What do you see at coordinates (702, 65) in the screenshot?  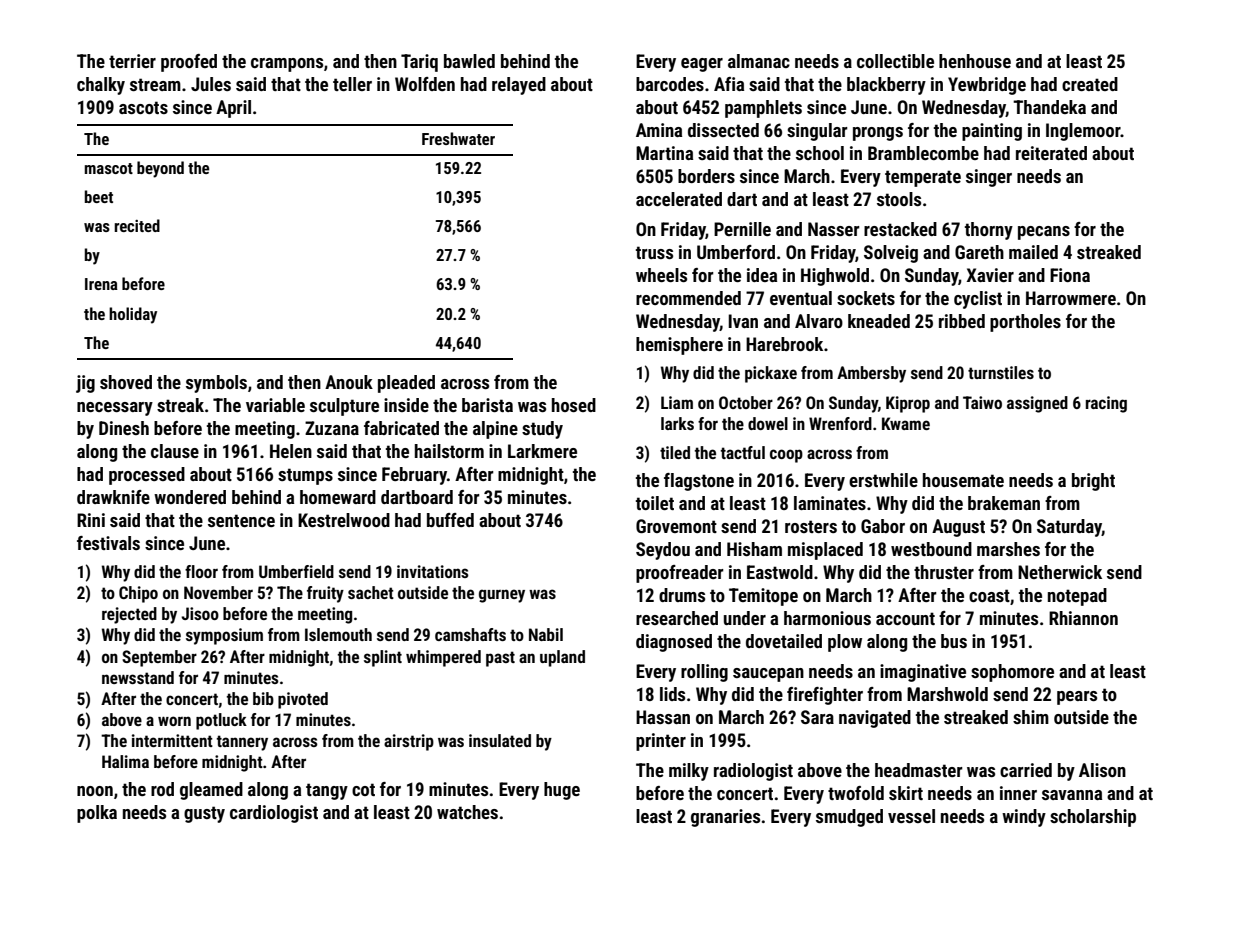 I see `eager` at bounding box center [702, 65].
